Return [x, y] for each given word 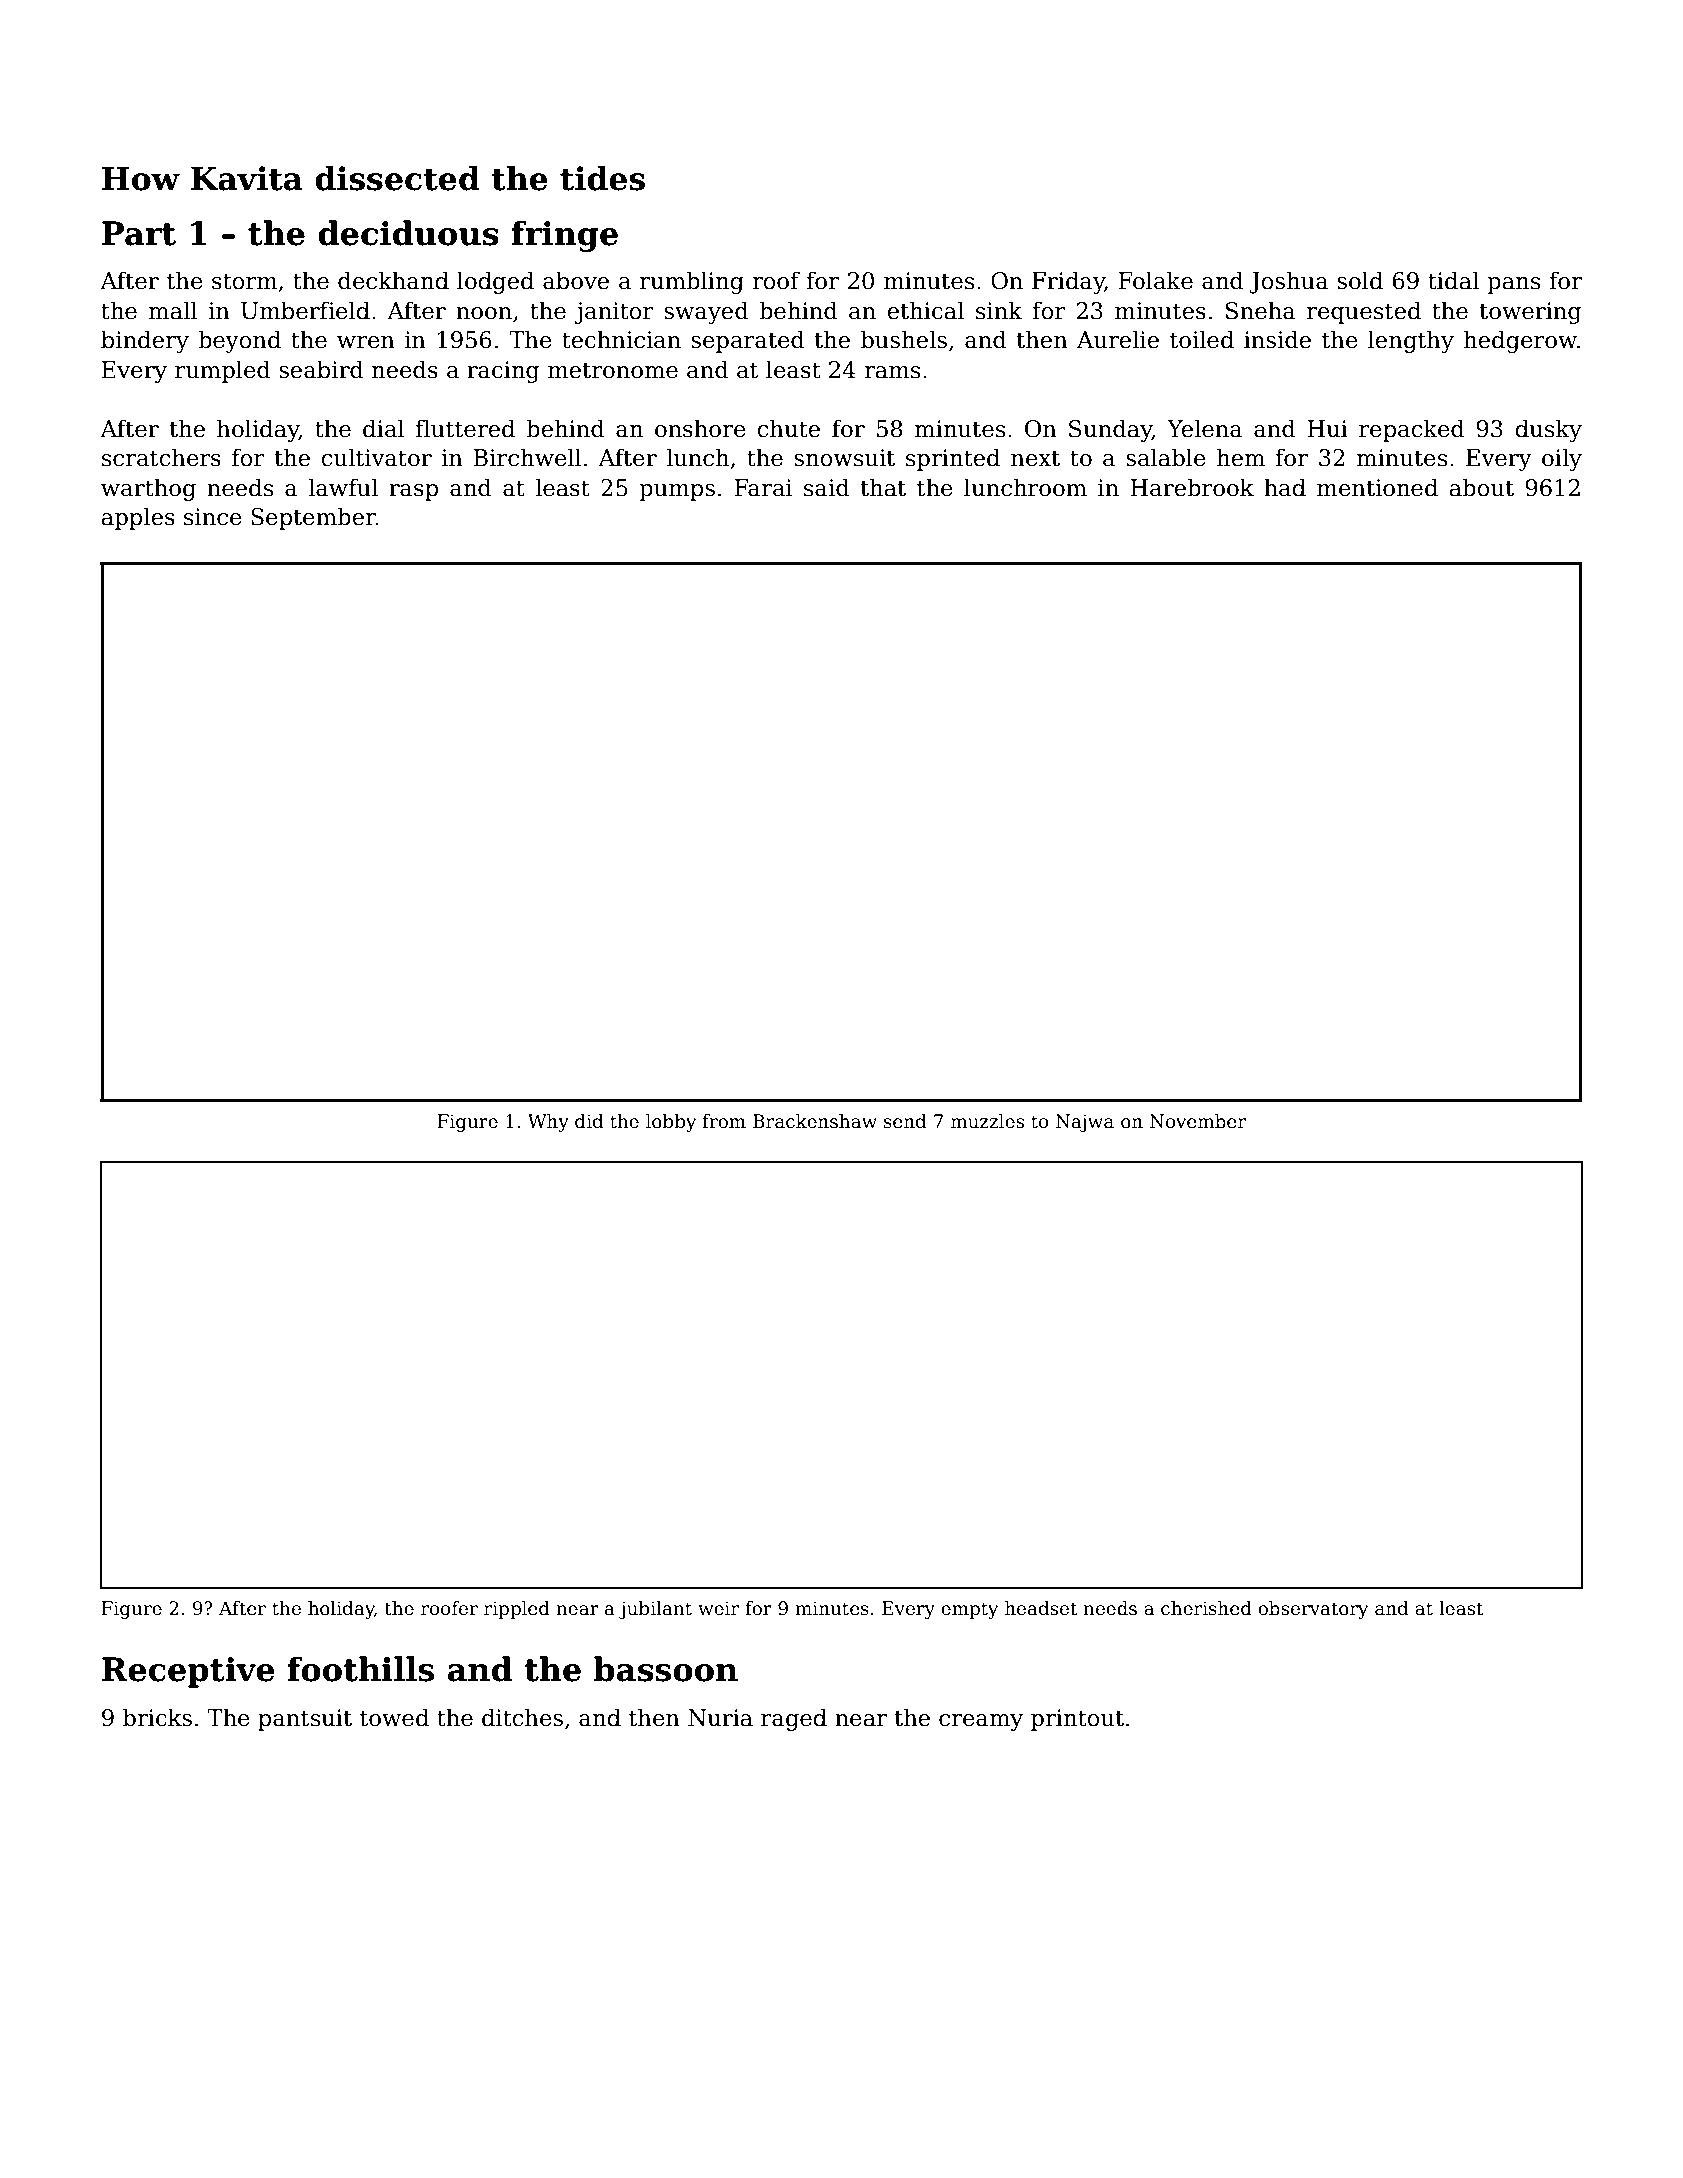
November [1198, 1121]
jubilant [655, 1610]
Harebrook [1192, 487]
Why [548, 1123]
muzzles [987, 1121]
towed [394, 1717]
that [883, 487]
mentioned [1377, 487]
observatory [1313, 1610]
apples [138, 518]
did [589, 1121]
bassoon [666, 1669]
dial [383, 428]
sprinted [953, 459]
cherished [1206, 1608]
